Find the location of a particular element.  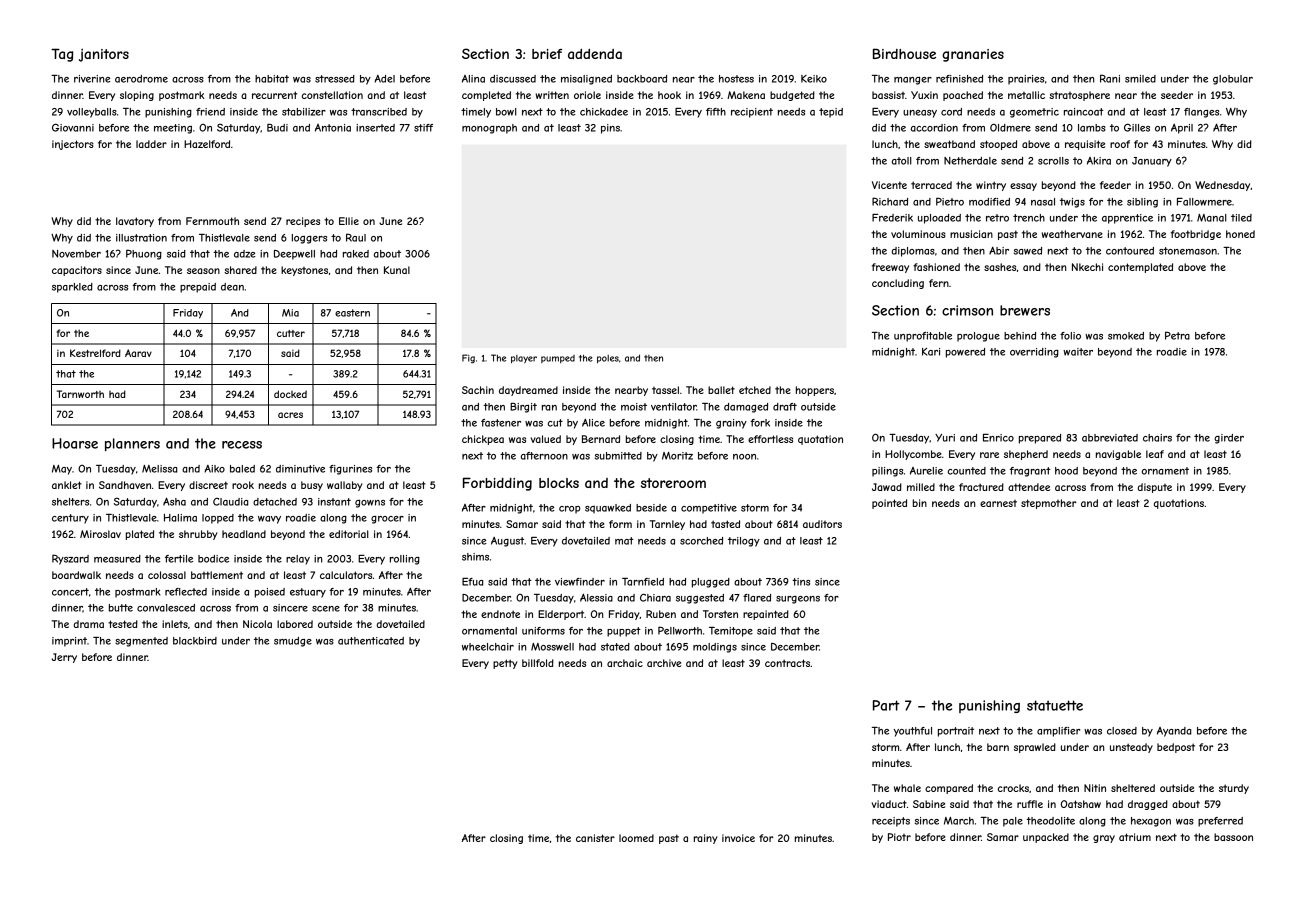

essay is located at coordinates (1023, 187).
